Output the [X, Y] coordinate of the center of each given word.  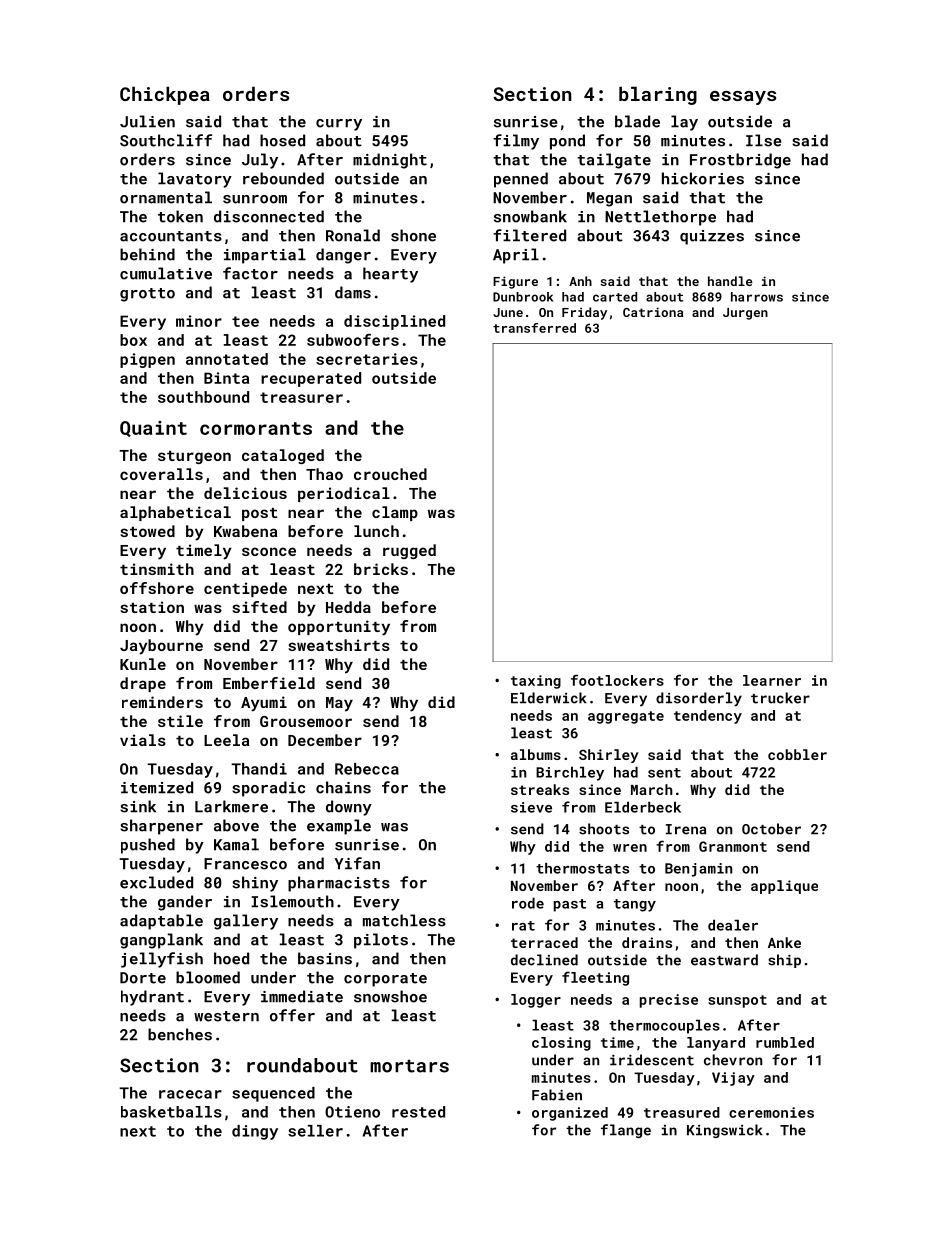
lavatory [195, 180]
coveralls [161, 474]
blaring [658, 96]
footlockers [617, 680]
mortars [409, 1066]
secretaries [367, 359]
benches [180, 1034]
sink [138, 806]
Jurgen [745, 314]
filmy [516, 142]
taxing [536, 682]
